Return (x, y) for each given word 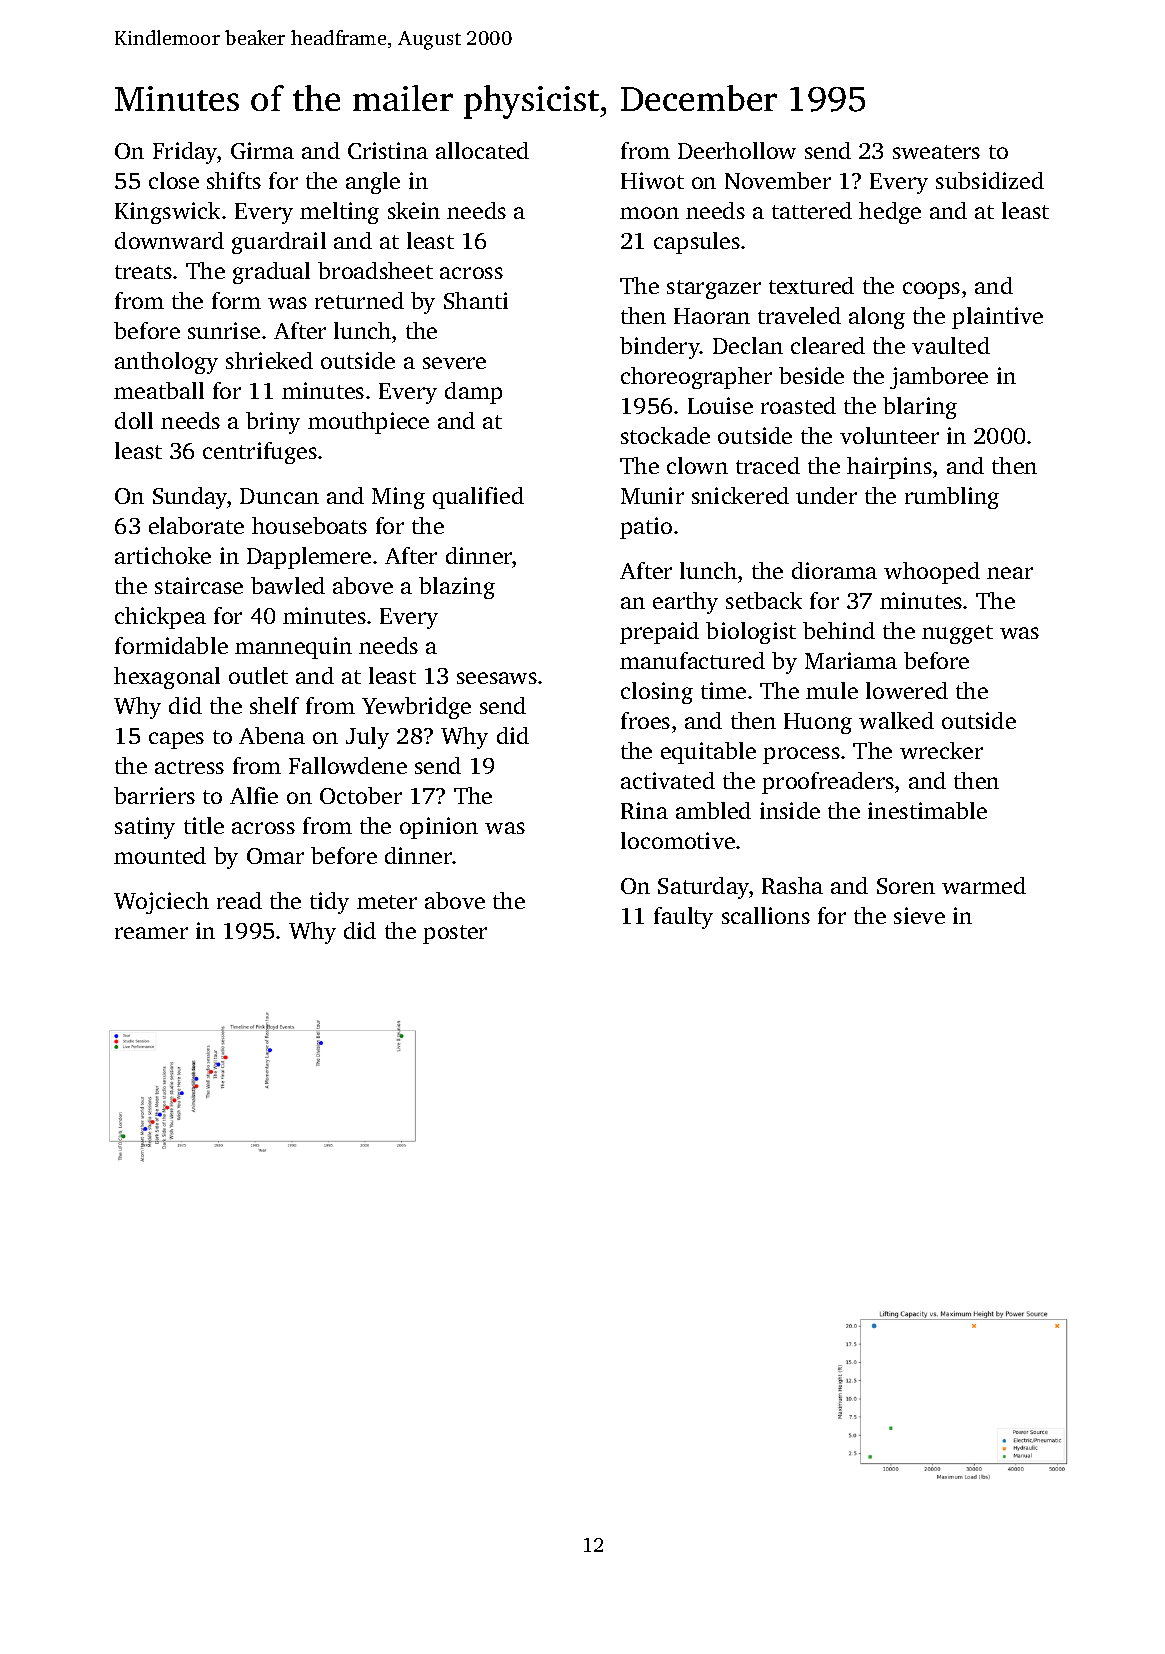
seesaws (497, 678)
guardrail (279, 243)
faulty (683, 918)
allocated (482, 150)
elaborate (196, 525)
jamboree (939, 378)
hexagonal (167, 678)
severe (454, 363)
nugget (957, 634)
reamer (151, 933)
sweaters (936, 152)
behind (839, 630)
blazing (457, 588)
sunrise (224, 330)
